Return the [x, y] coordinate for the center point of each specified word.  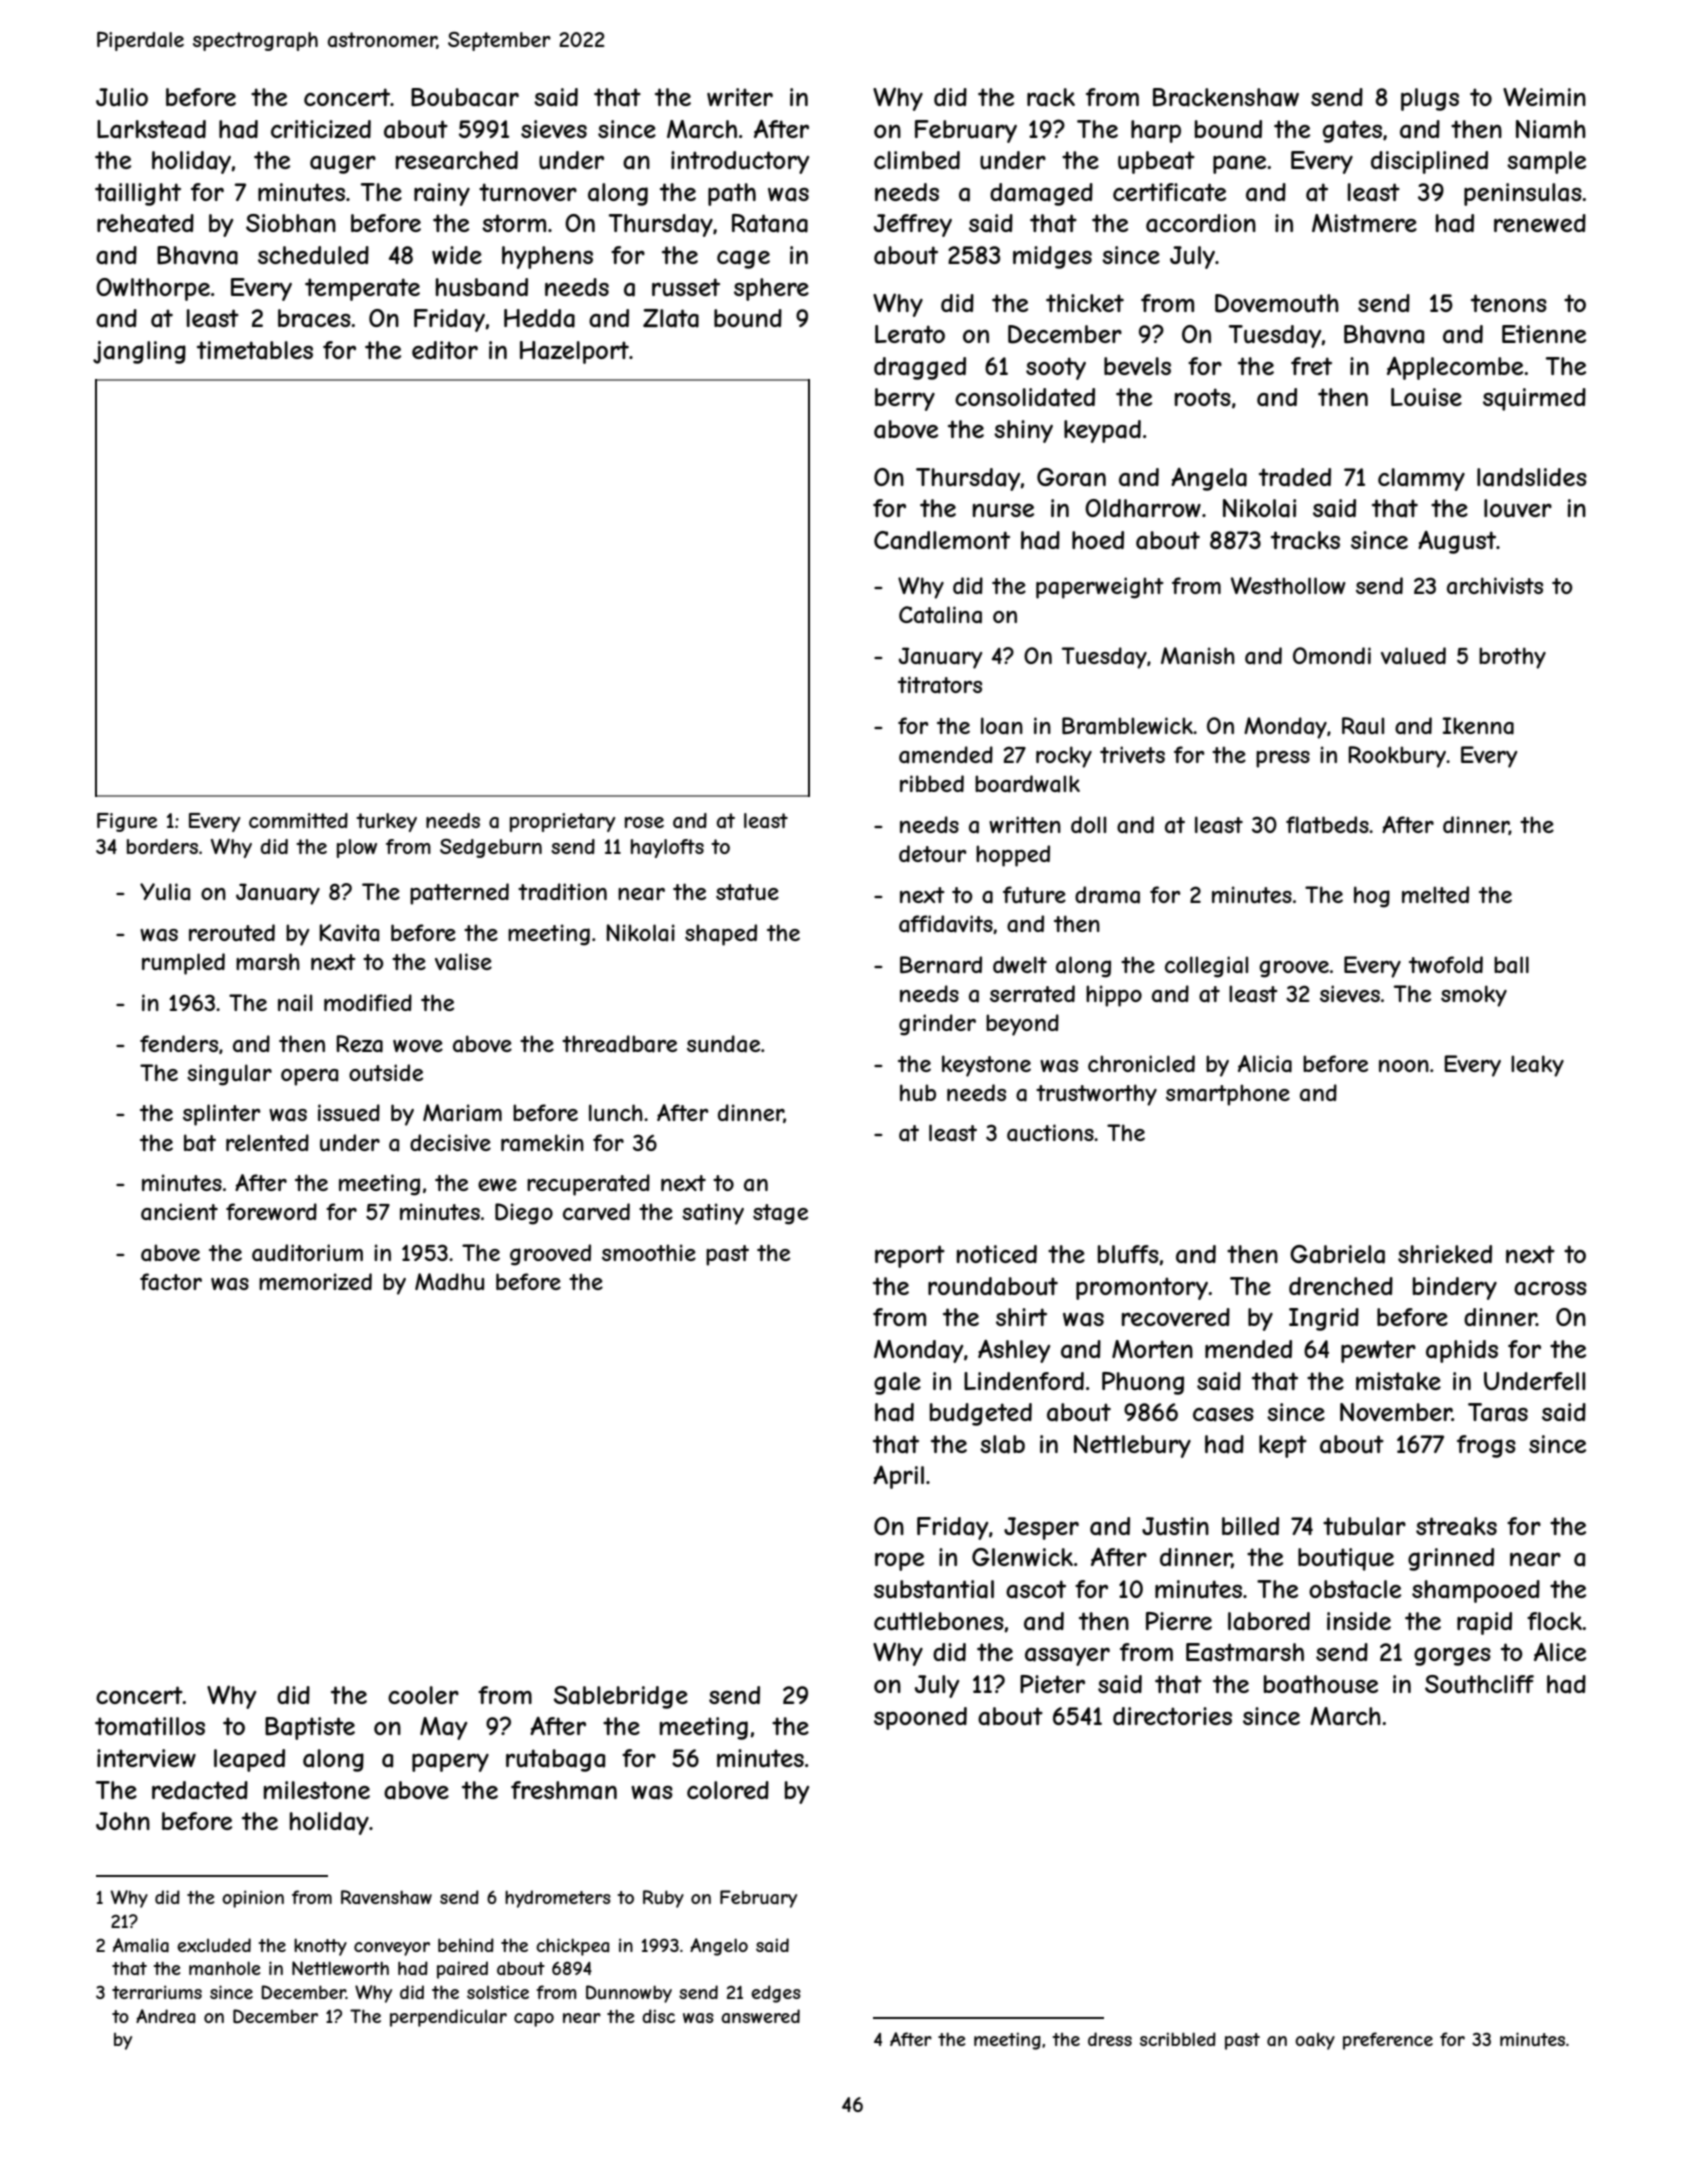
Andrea [165, 2016]
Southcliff [1479, 1684]
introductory [740, 162]
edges [776, 1994]
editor [445, 350]
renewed [1540, 223]
